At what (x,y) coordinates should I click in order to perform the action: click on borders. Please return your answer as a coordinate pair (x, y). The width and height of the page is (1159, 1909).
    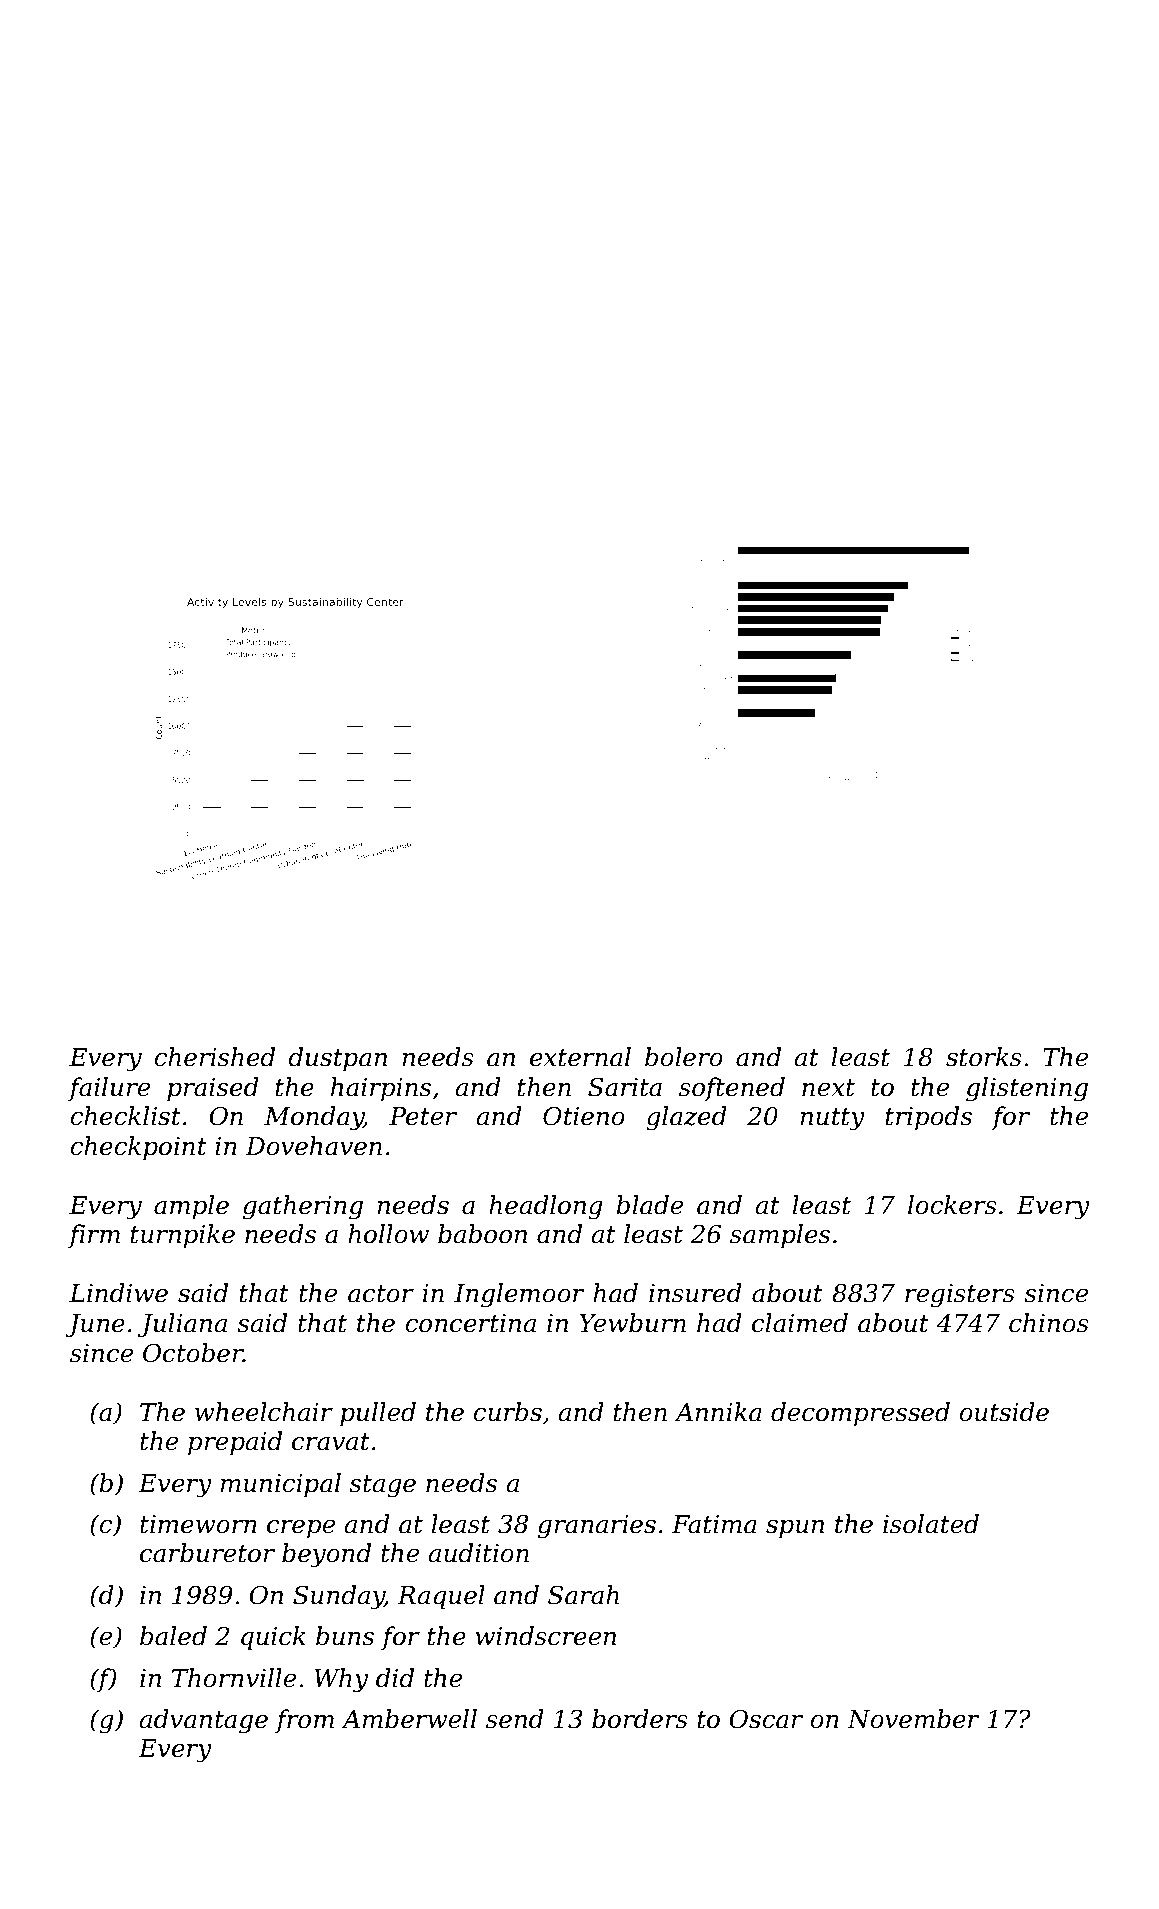
    Looking at the image, I should click on (640, 1719).
